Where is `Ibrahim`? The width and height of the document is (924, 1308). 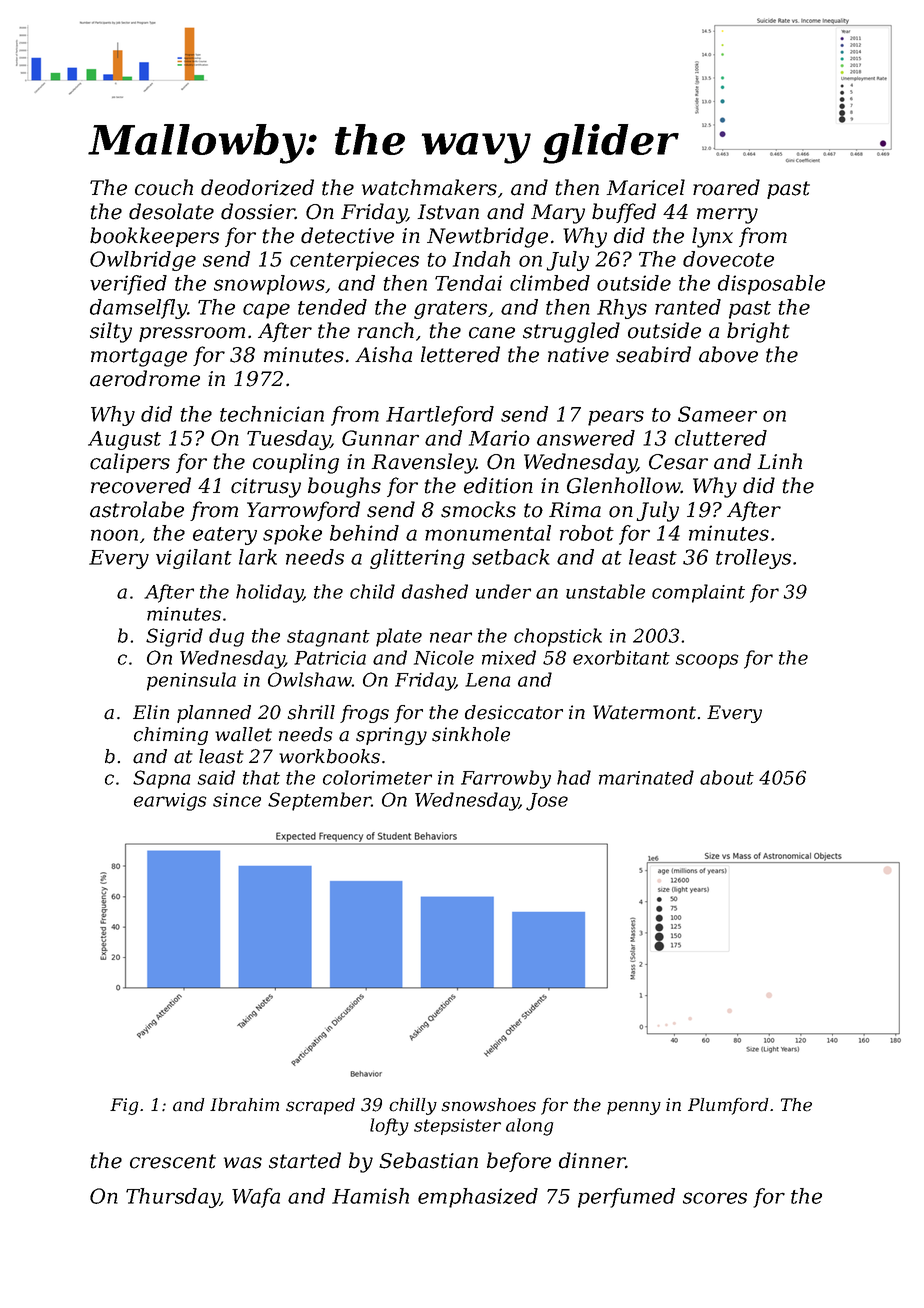 Ibrahim is located at coordinates (244, 1105).
